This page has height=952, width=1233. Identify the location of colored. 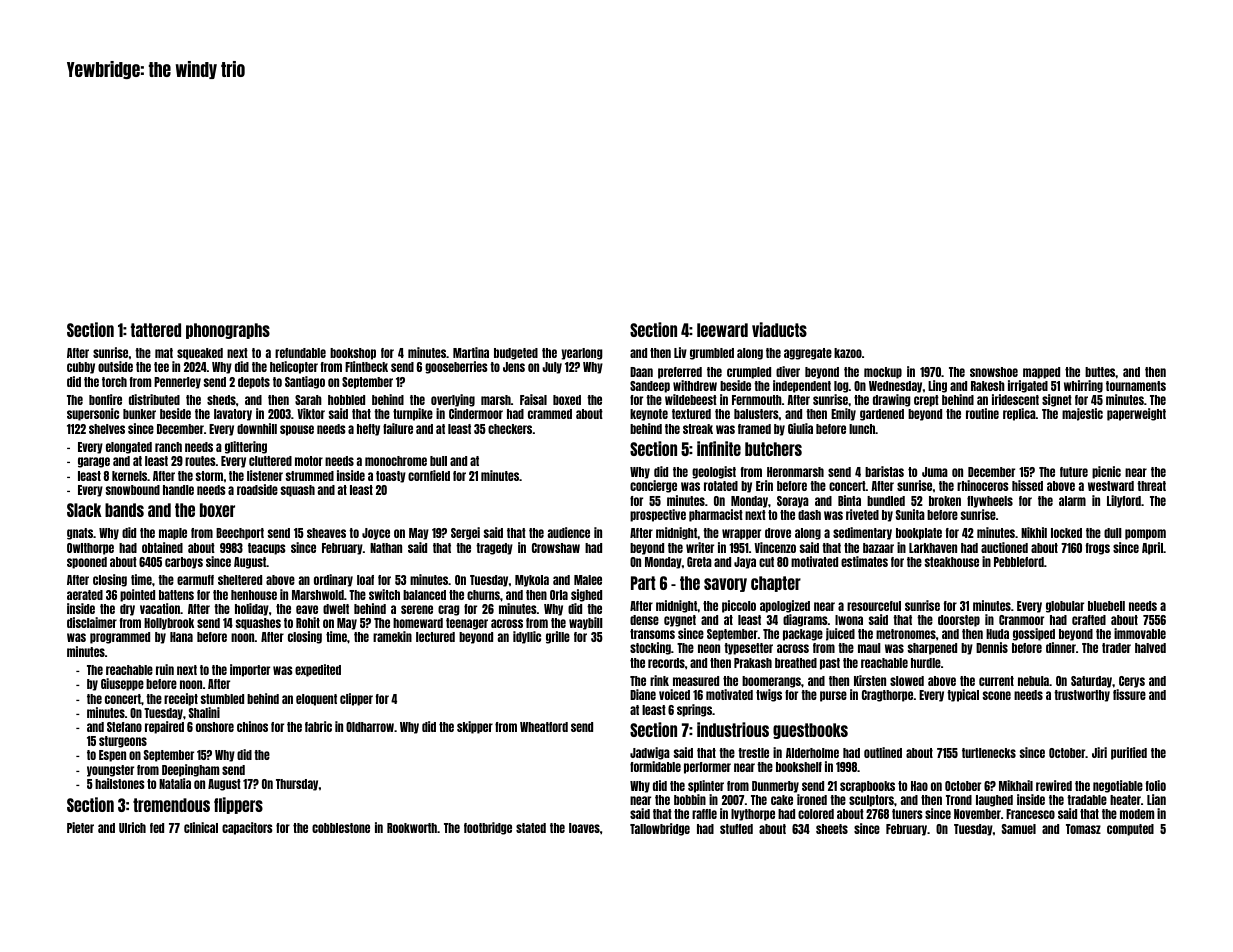
(816, 814).
